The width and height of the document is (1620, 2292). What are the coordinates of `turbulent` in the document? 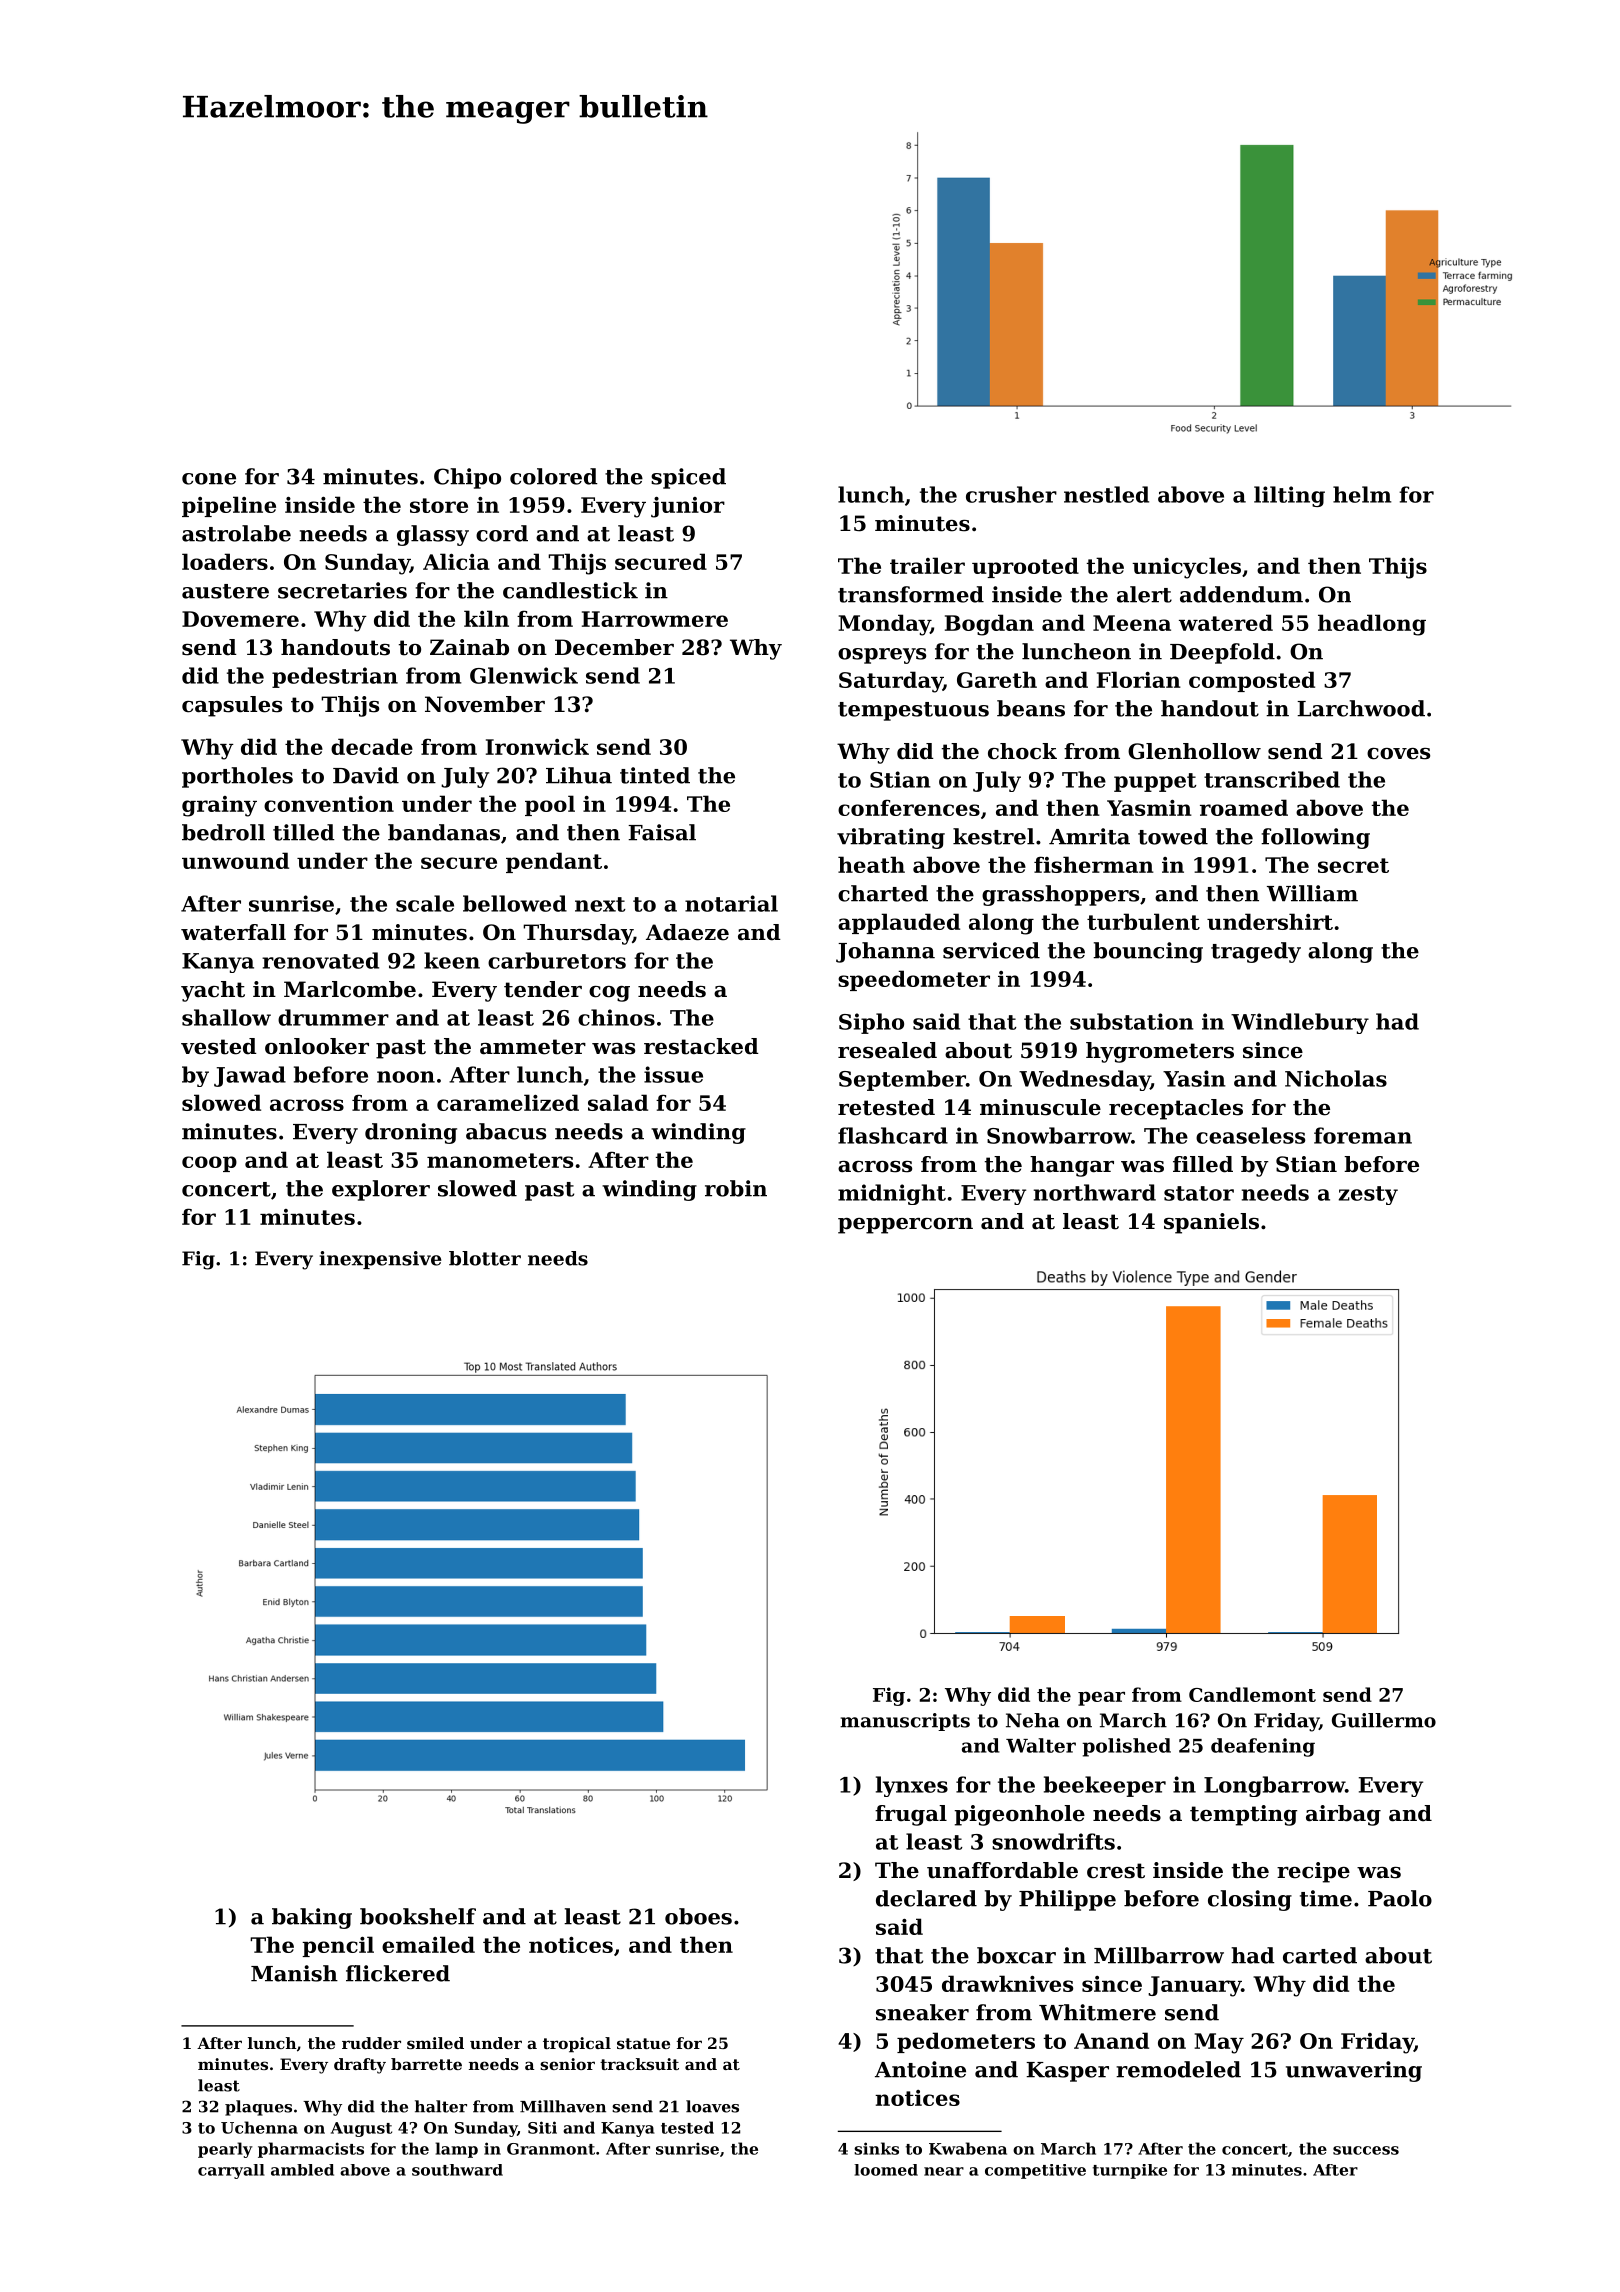 It's located at (1143, 921).
